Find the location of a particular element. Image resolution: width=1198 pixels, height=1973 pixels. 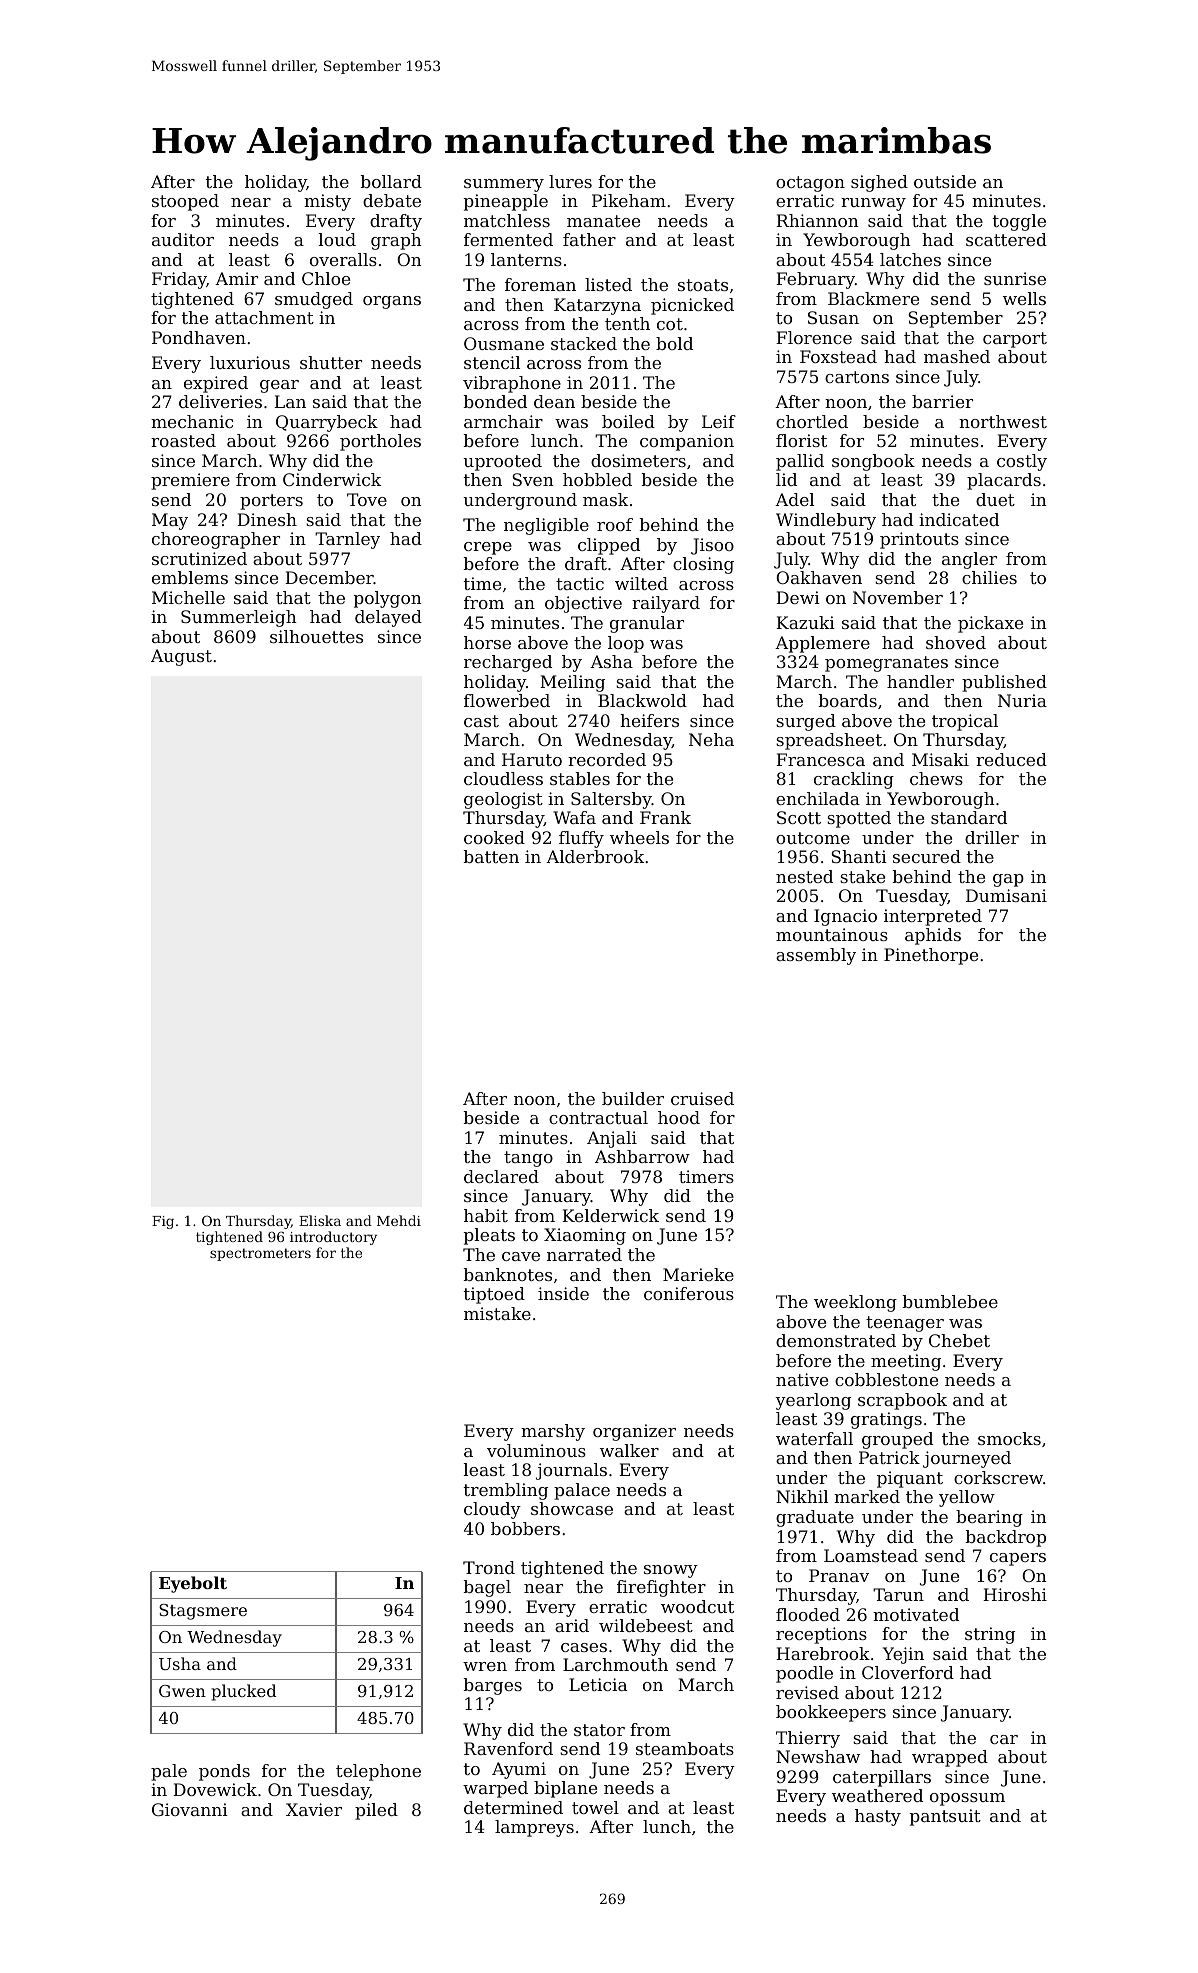

Sven is located at coordinates (533, 479).
